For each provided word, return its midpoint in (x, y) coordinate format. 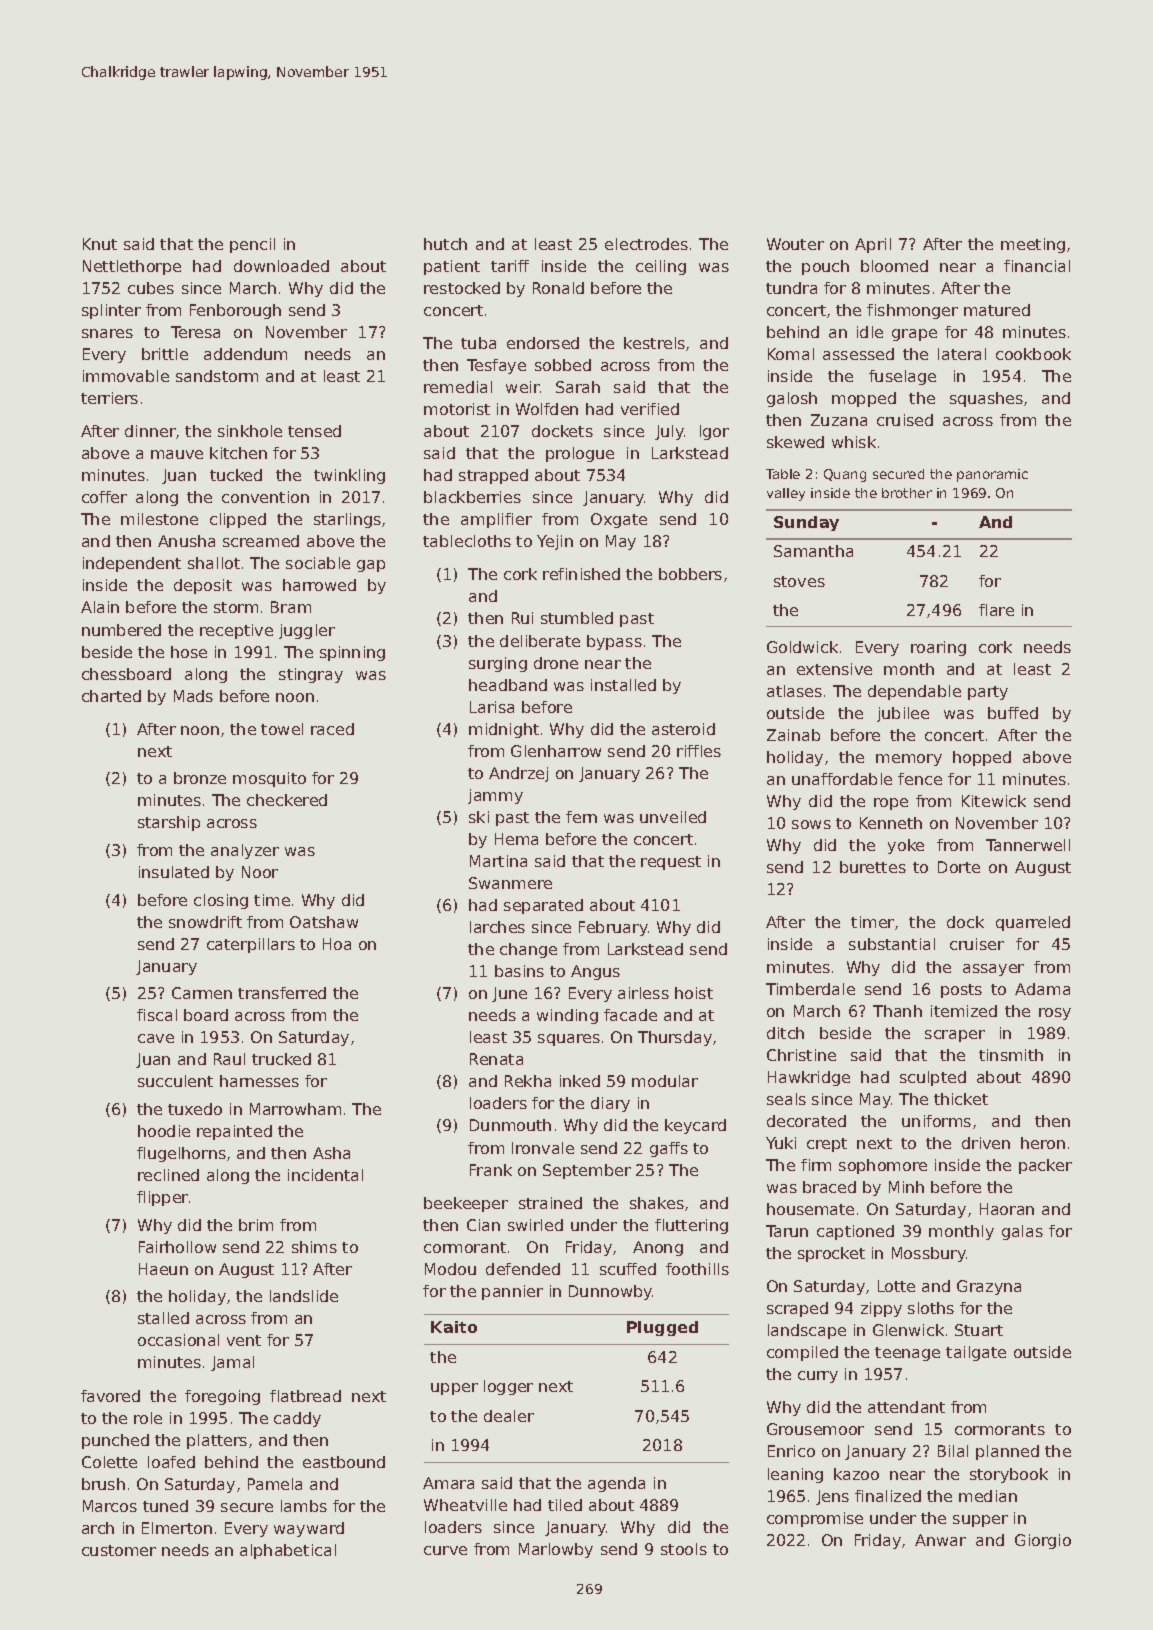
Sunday (806, 523)
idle (870, 332)
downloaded (281, 266)
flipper (162, 1198)
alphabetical (288, 1551)
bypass (614, 642)
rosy (1055, 1014)
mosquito (269, 779)
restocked (462, 288)
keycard (695, 1126)
